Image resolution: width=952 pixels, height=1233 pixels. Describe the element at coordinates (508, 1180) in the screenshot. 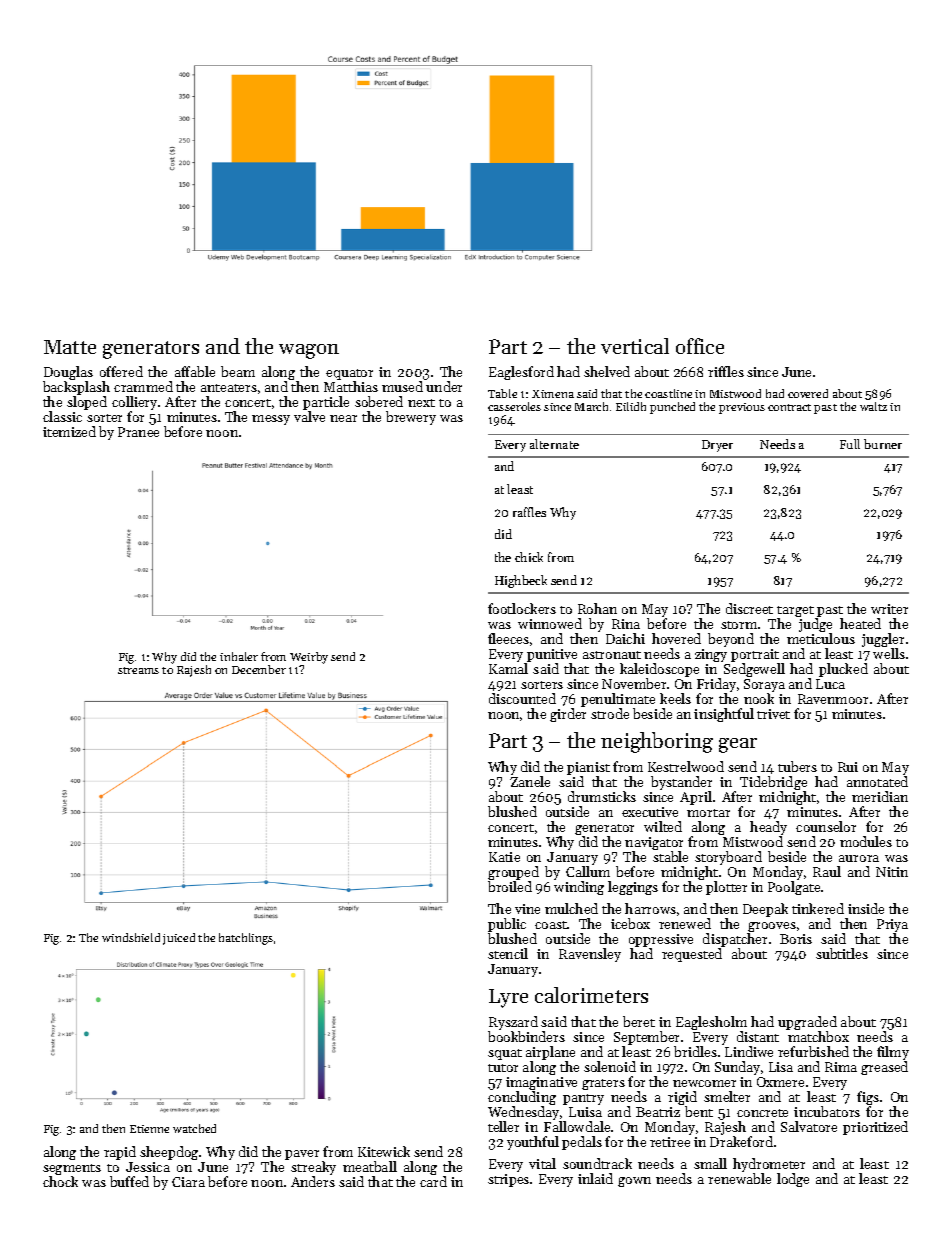

I see `stripes` at that location.
